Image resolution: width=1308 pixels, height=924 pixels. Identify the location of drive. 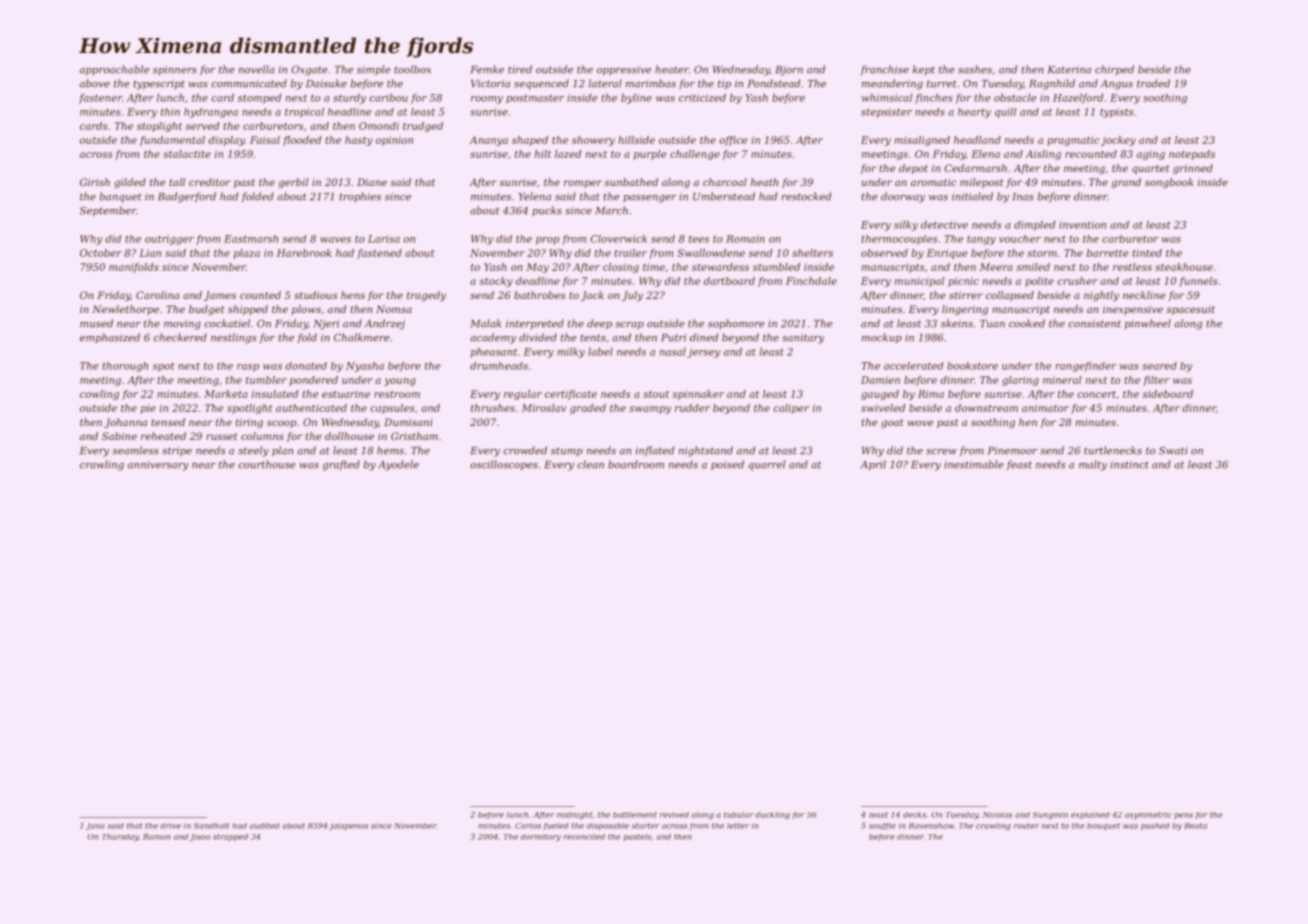
(170, 826).
